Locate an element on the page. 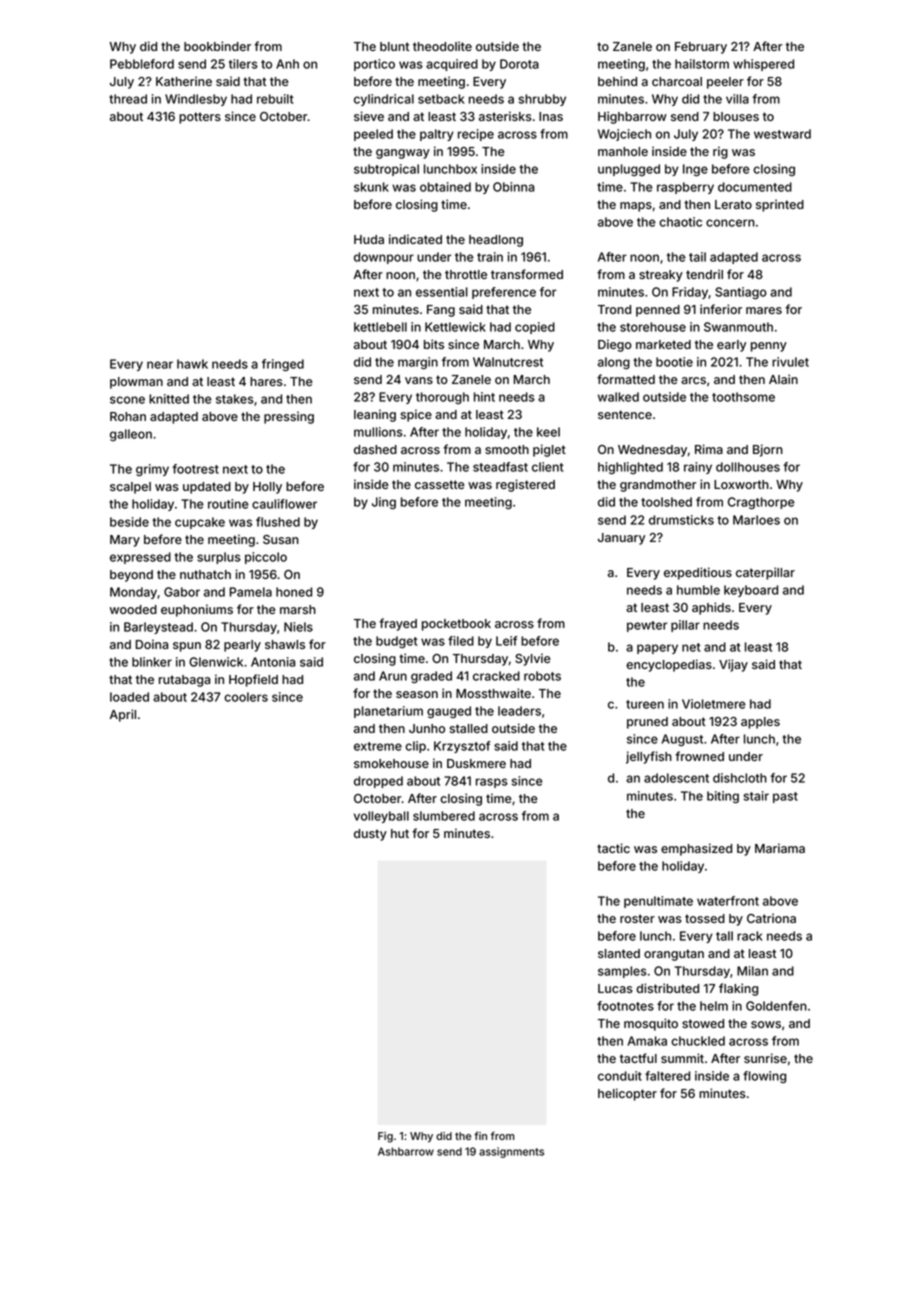  Friday is located at coordinates (690, 293).
